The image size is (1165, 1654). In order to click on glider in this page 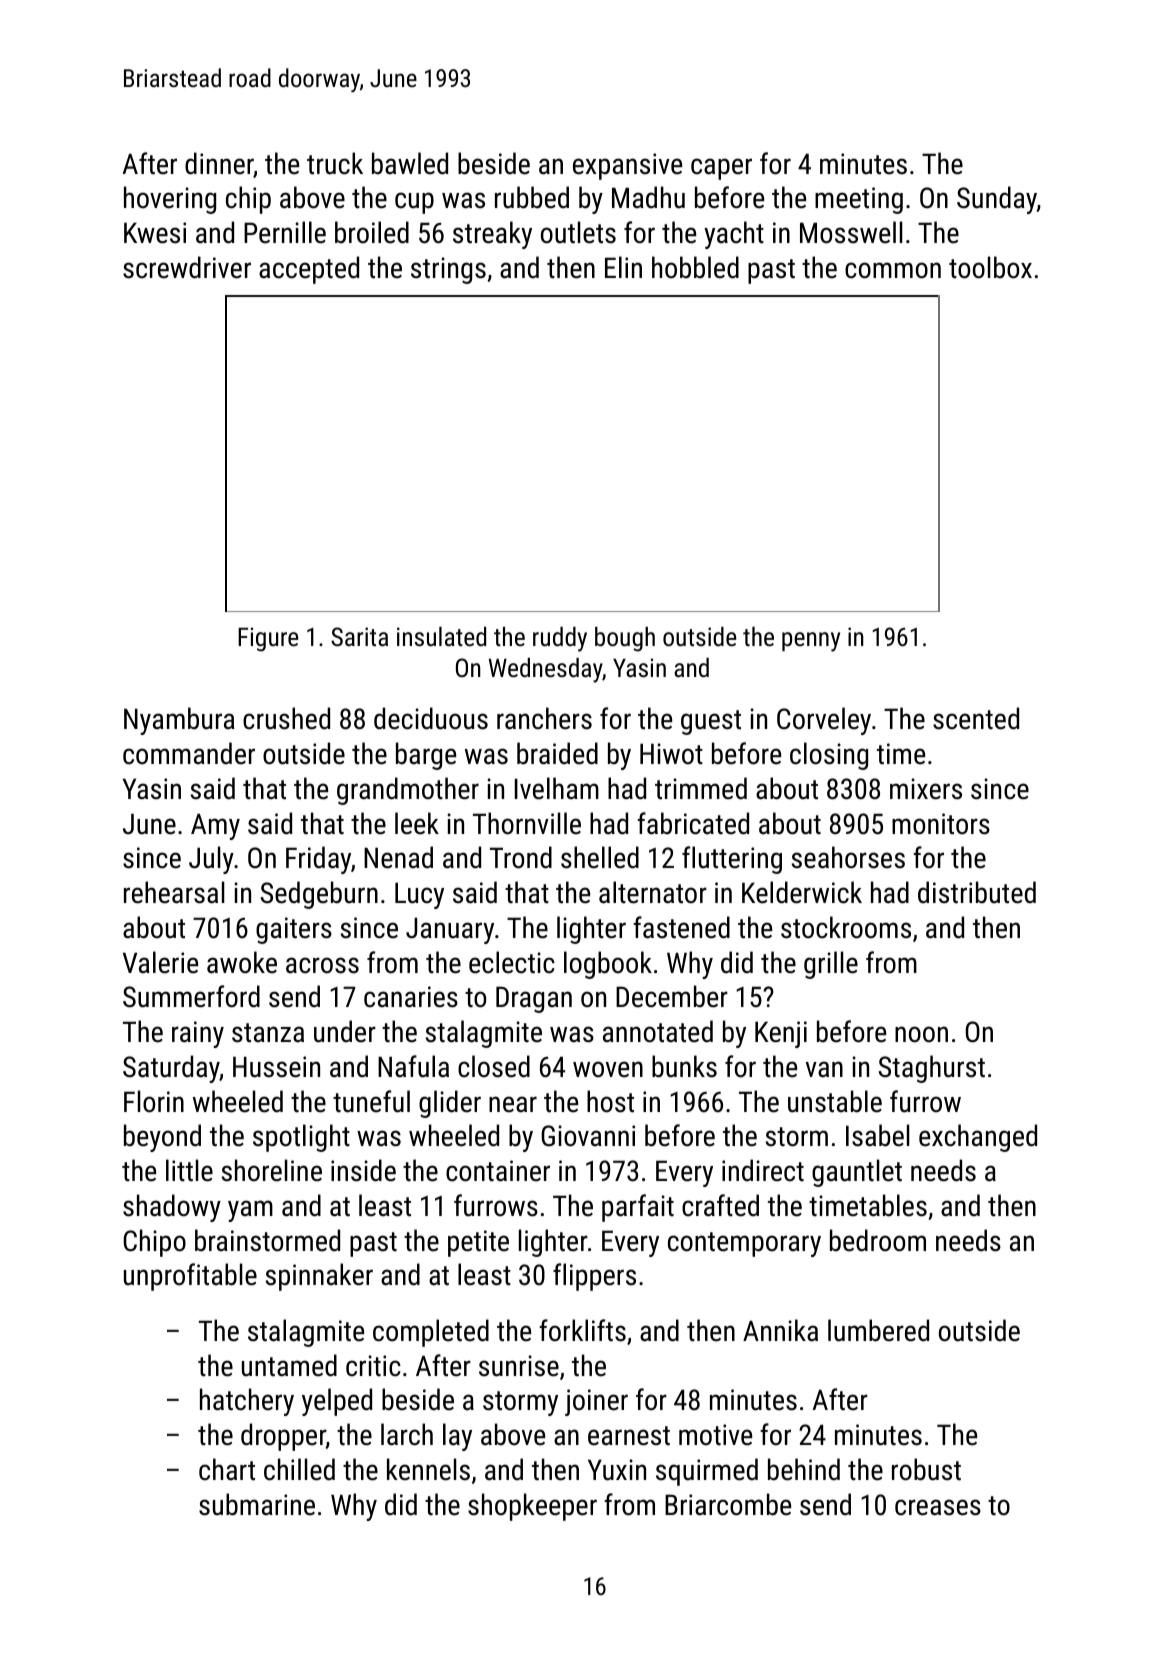, I will do `click(450, 1104)`.
